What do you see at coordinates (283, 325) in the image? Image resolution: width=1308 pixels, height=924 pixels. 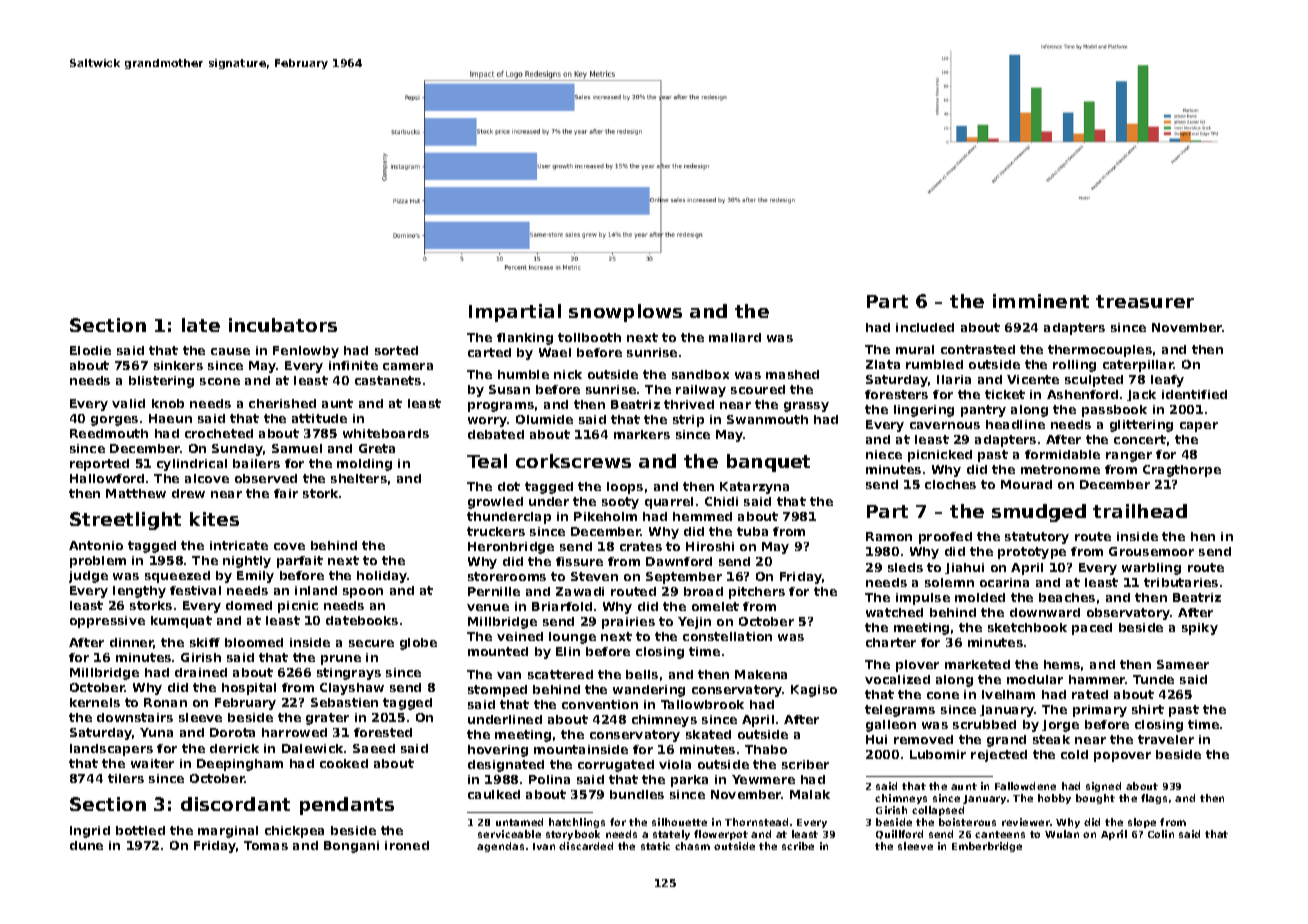 I see `incubators` at bounding box center [283, 325].
